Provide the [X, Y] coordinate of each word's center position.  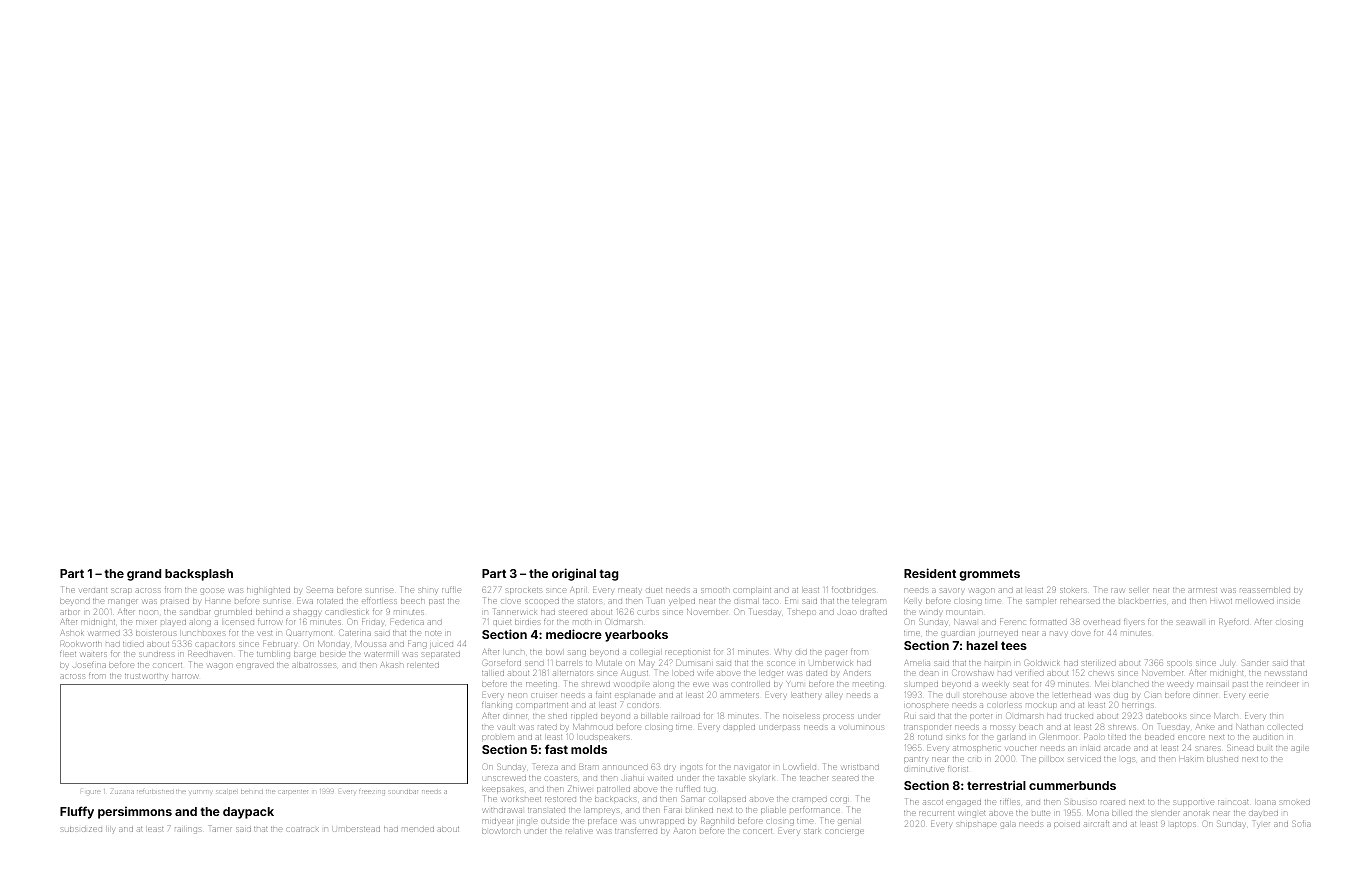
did [801, 652]
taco [770, 601]
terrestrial [996, 785]
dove [1081, 633]
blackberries [1142, 601]
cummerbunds [1072, 785]
